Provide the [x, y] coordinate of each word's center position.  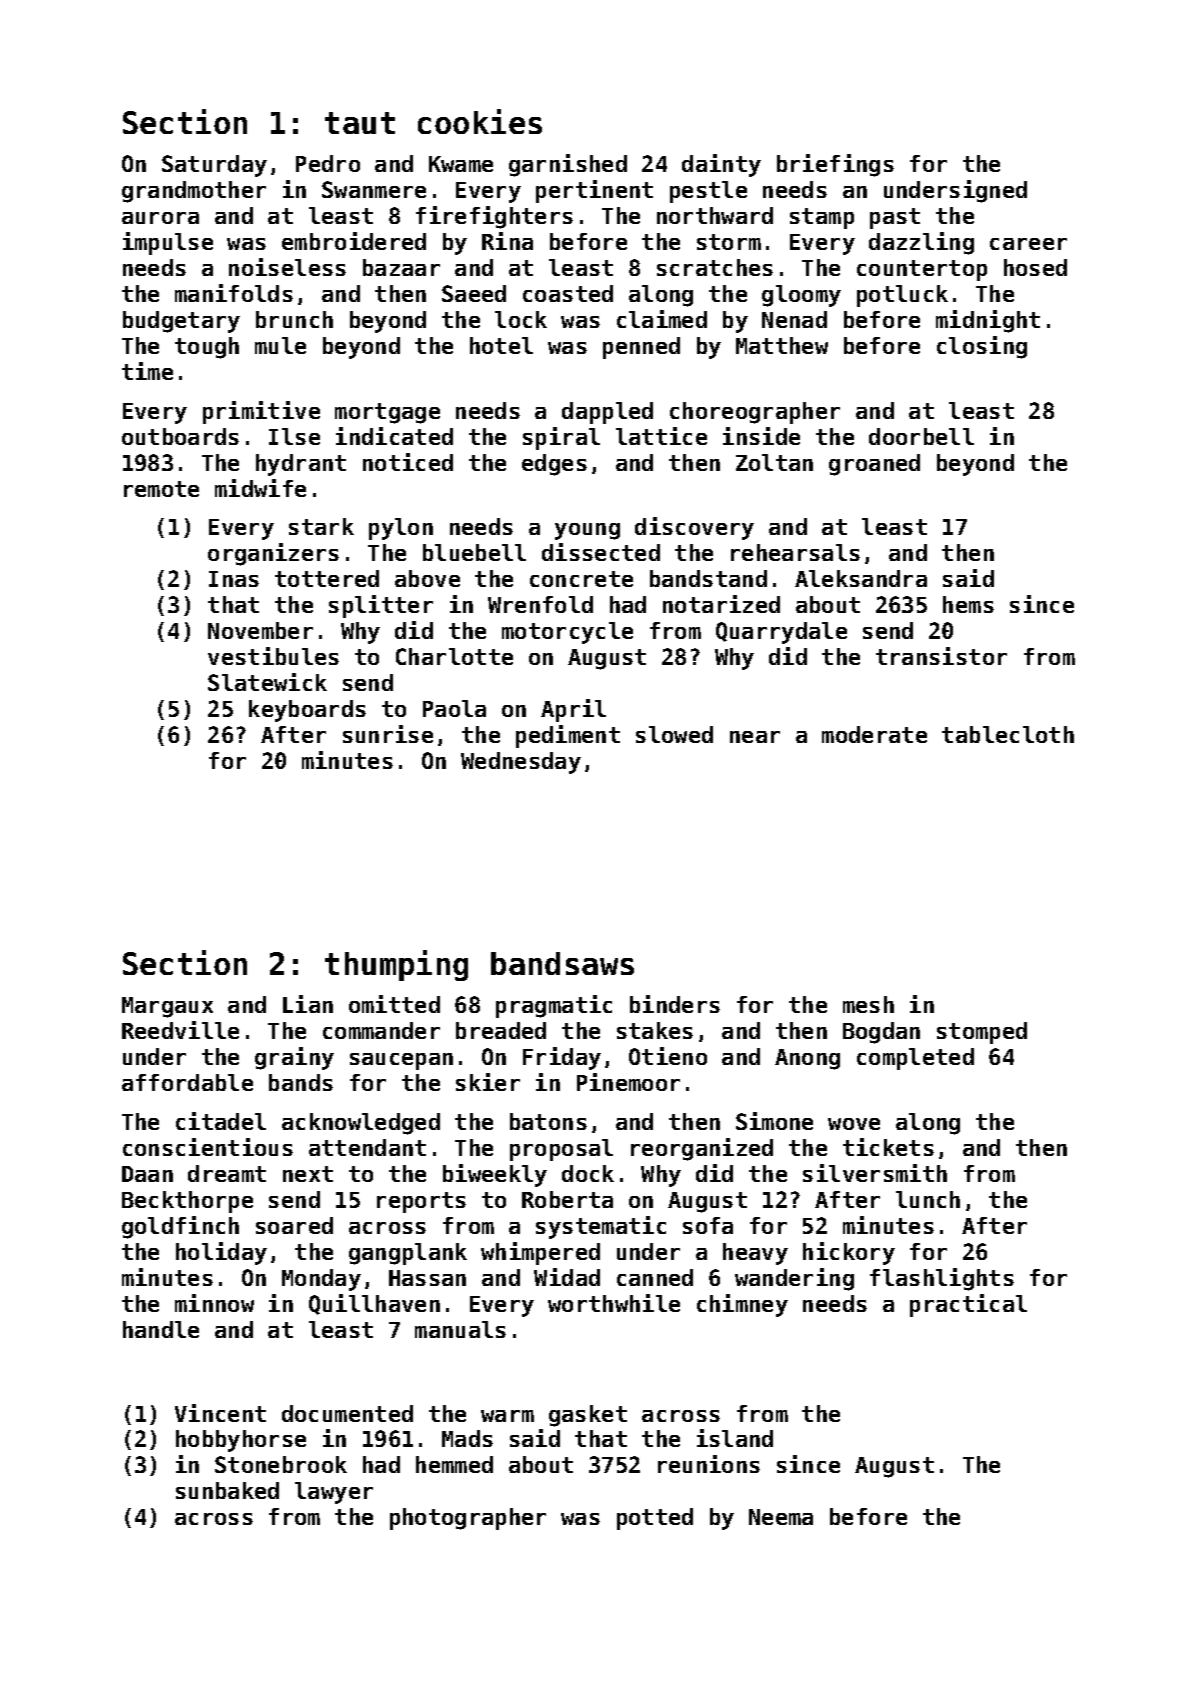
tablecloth [1008, 734]
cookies [480, 121]
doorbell [921, 436]
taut [360, 123]
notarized [721, 604]
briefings [835, 165]
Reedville [180, 1030]
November [260, 630]
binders [675, 1004]
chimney [742, 1305]
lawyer [334, 1493]
